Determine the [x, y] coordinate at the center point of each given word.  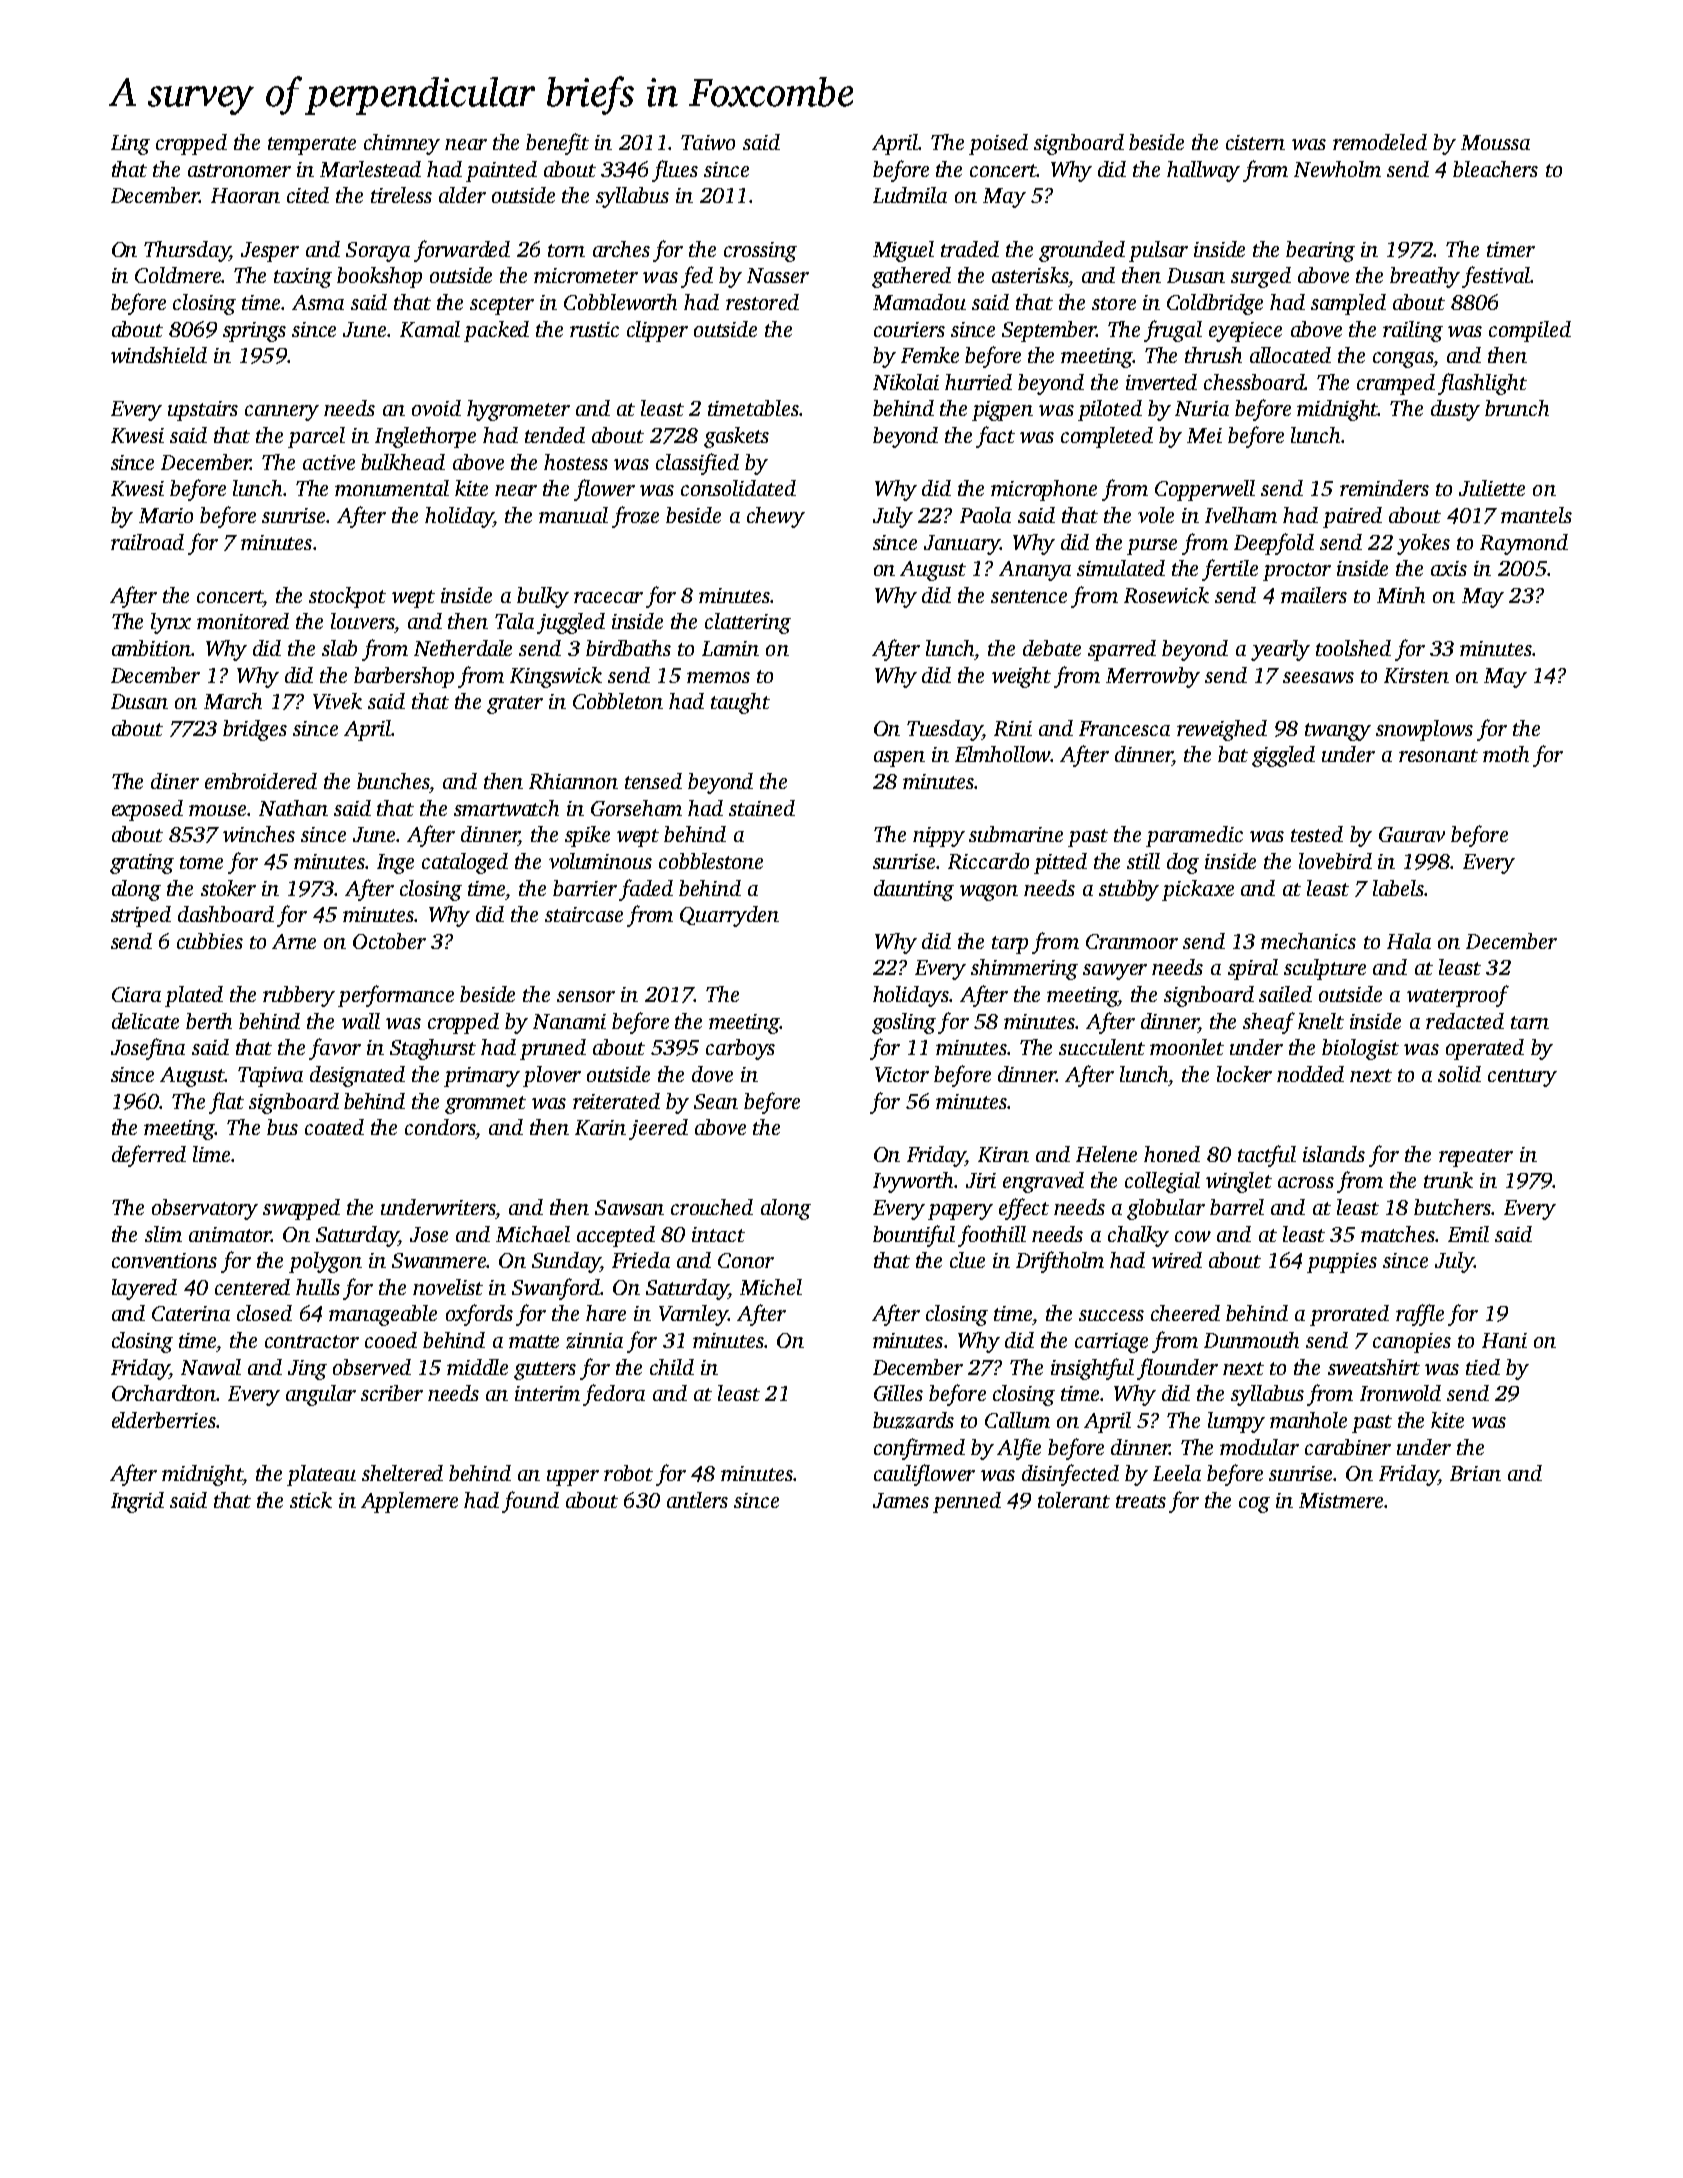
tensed [653, 781]
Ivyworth [913, 1182]
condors [440, 1127]
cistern [1255, 142]
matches [1398, 1234]
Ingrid [137, 1502]
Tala [514, 621]
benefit [557, 144]
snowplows [1424, 730]
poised [998, 144]
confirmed [919, 1449]
